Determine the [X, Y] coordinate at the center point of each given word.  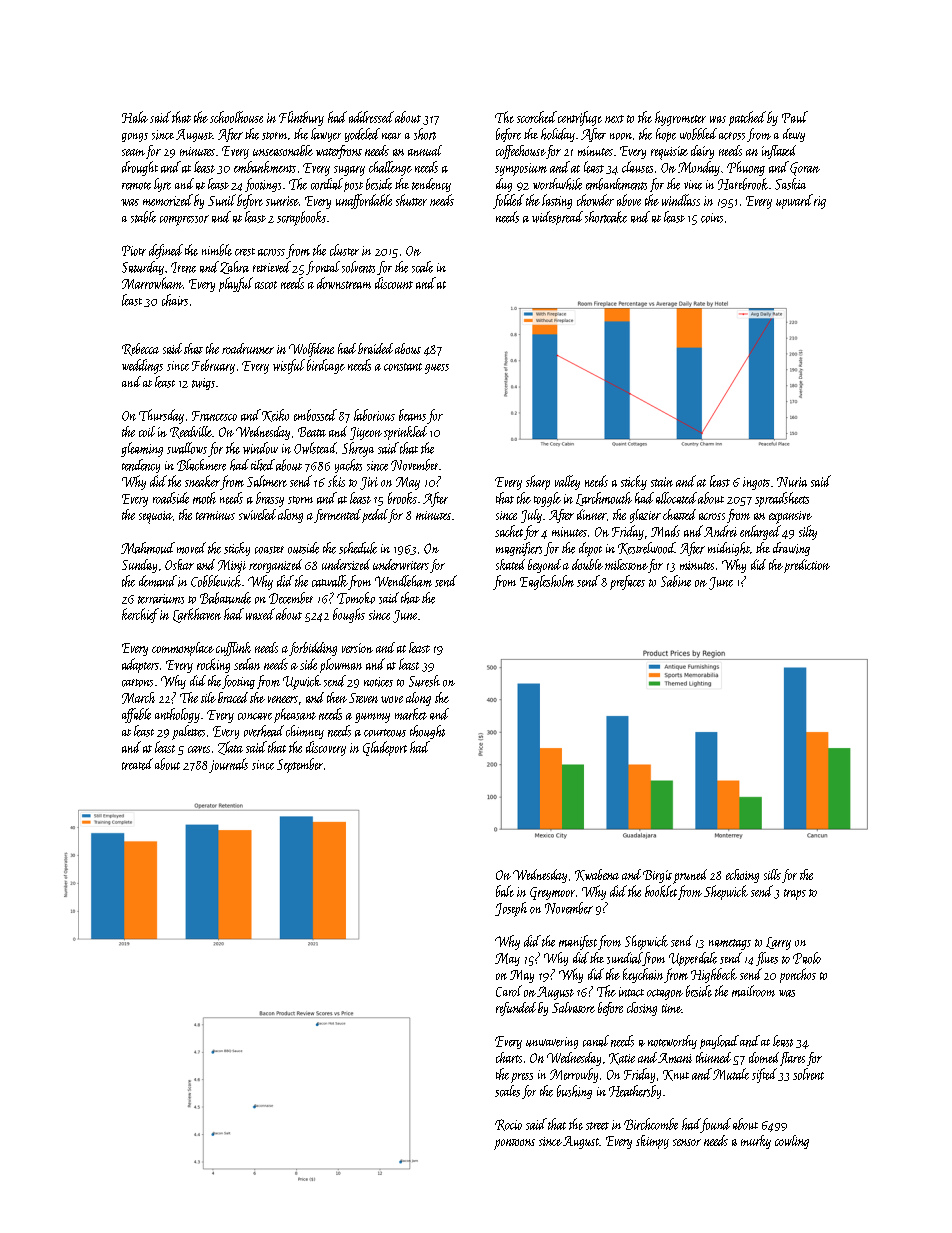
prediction [807, 566]
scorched [537, 117]
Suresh [424, 681]
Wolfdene [311, 350]
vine [693, 185]
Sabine [676, 581]
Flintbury [301, 118]
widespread [557, 218]
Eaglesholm [547, 582]
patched [747, 118]
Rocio [508, 1125]
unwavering [552, 1043]
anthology [177, 715]
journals [228, 765]
